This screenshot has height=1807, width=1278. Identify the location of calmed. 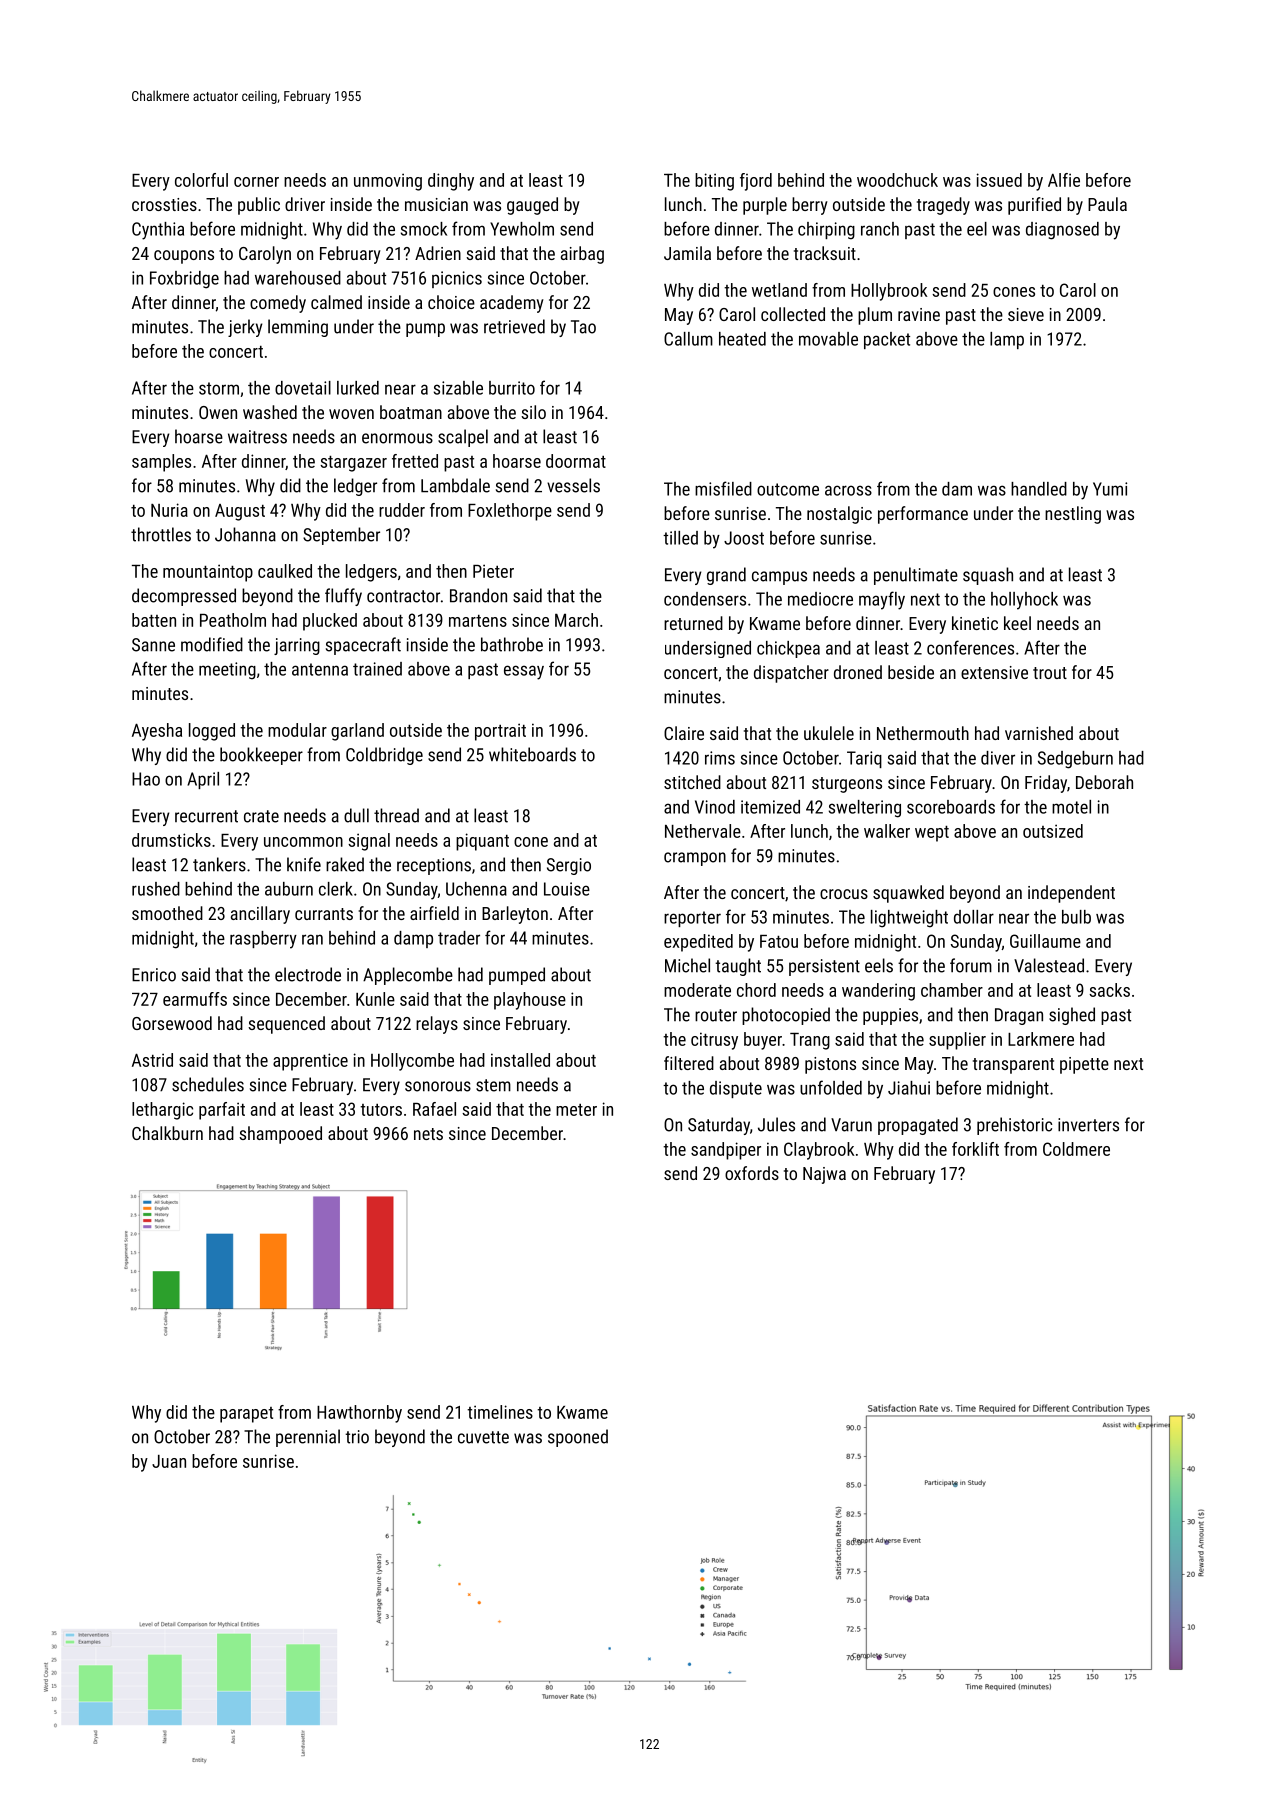
(336, 302).
